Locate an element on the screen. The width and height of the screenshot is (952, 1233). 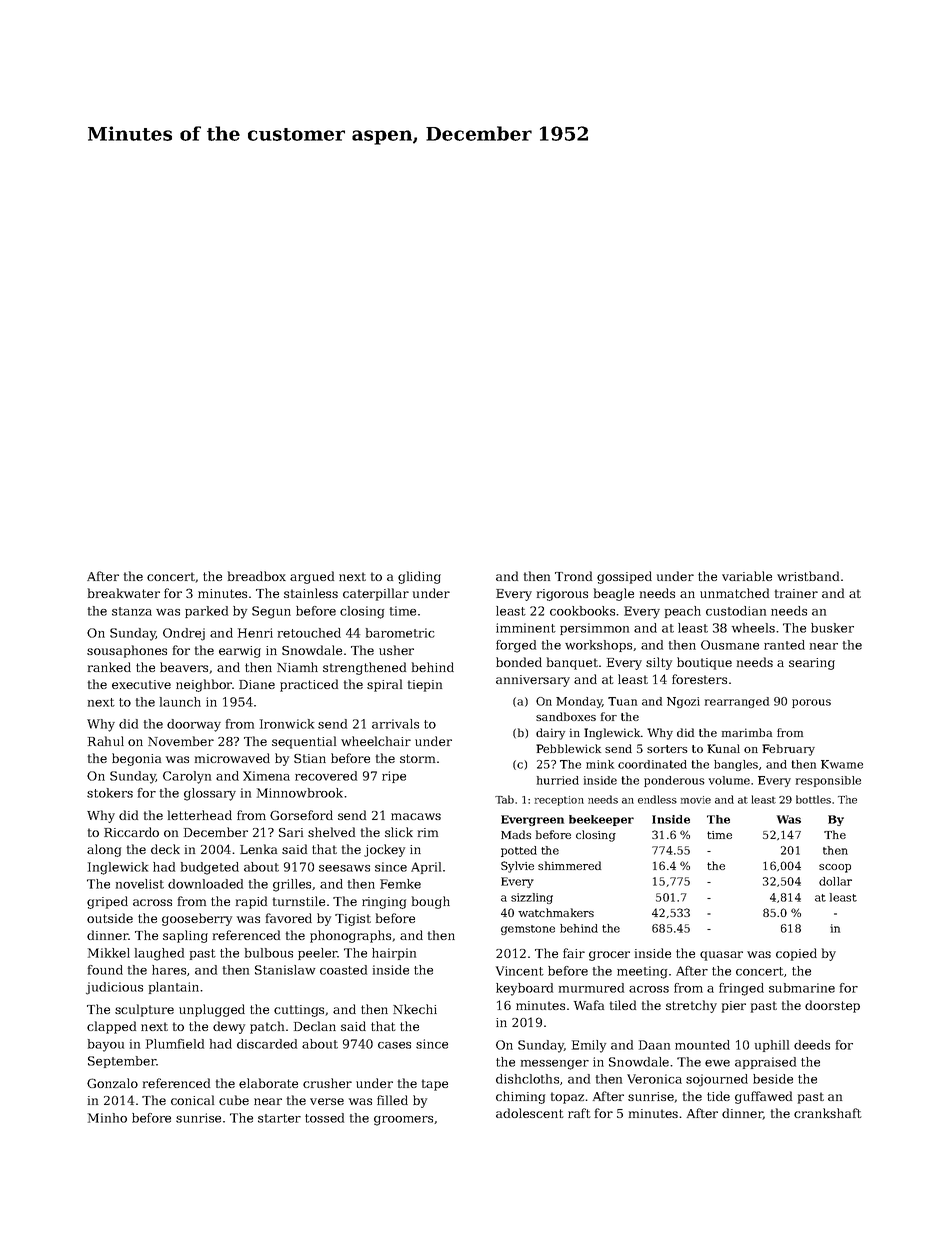
gliding is located at coordinates (419, 577).
